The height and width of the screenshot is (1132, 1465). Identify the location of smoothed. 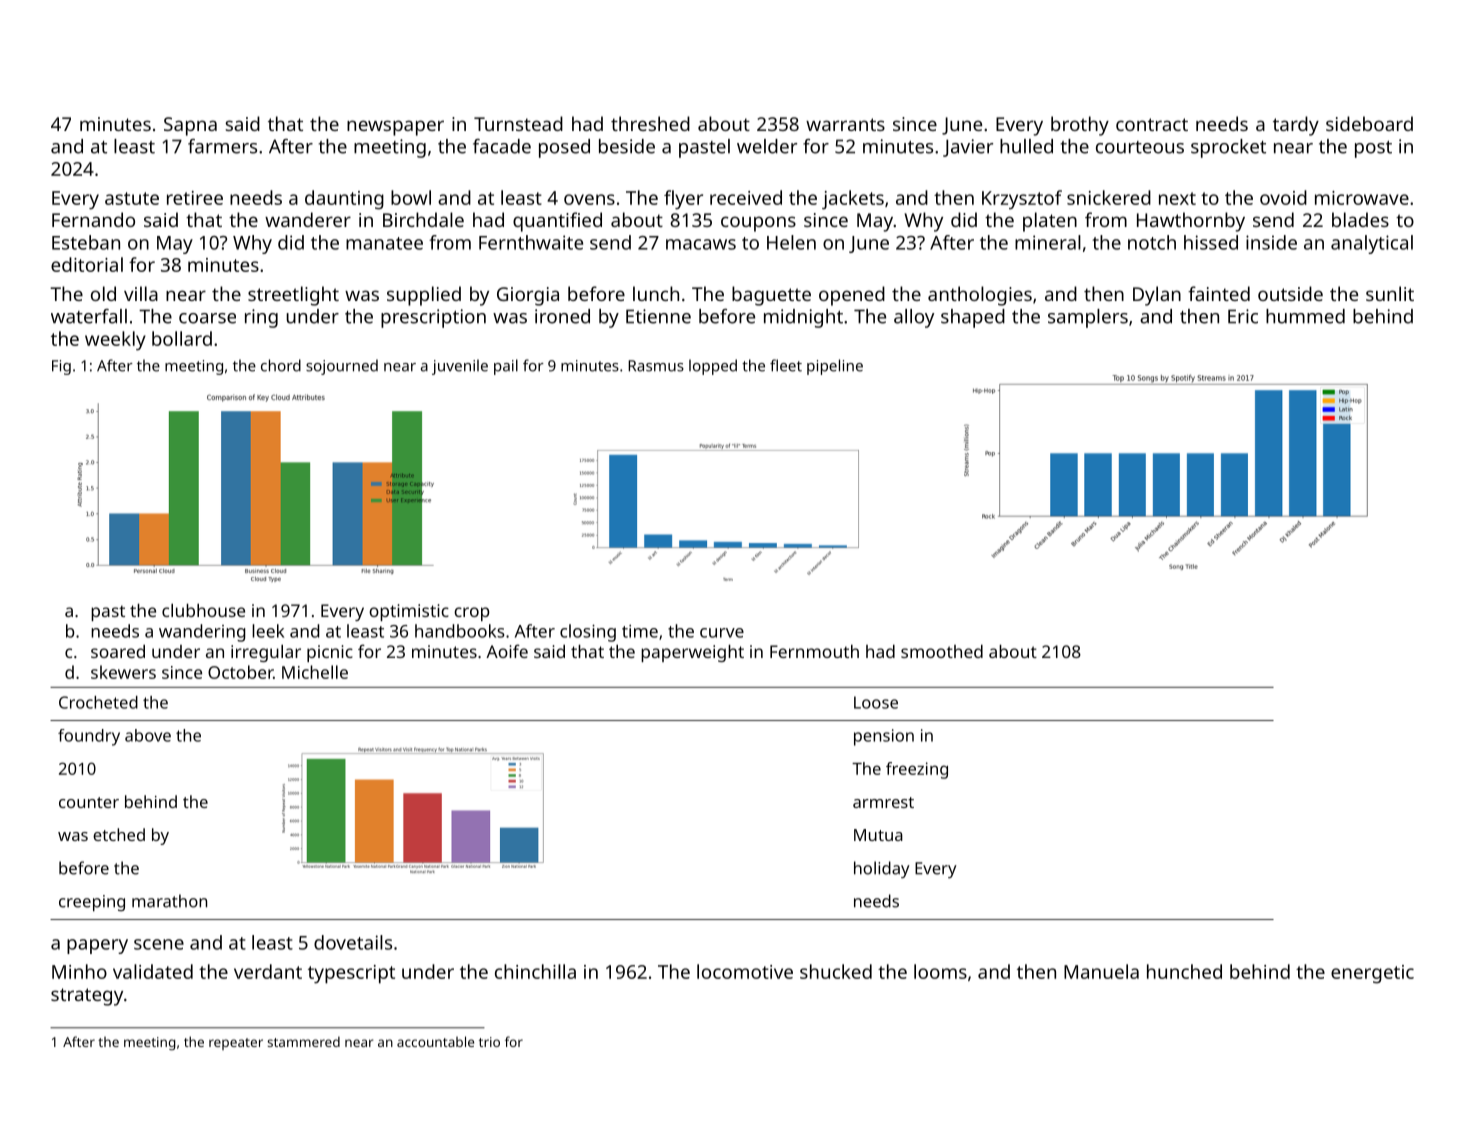
(942, 651).
